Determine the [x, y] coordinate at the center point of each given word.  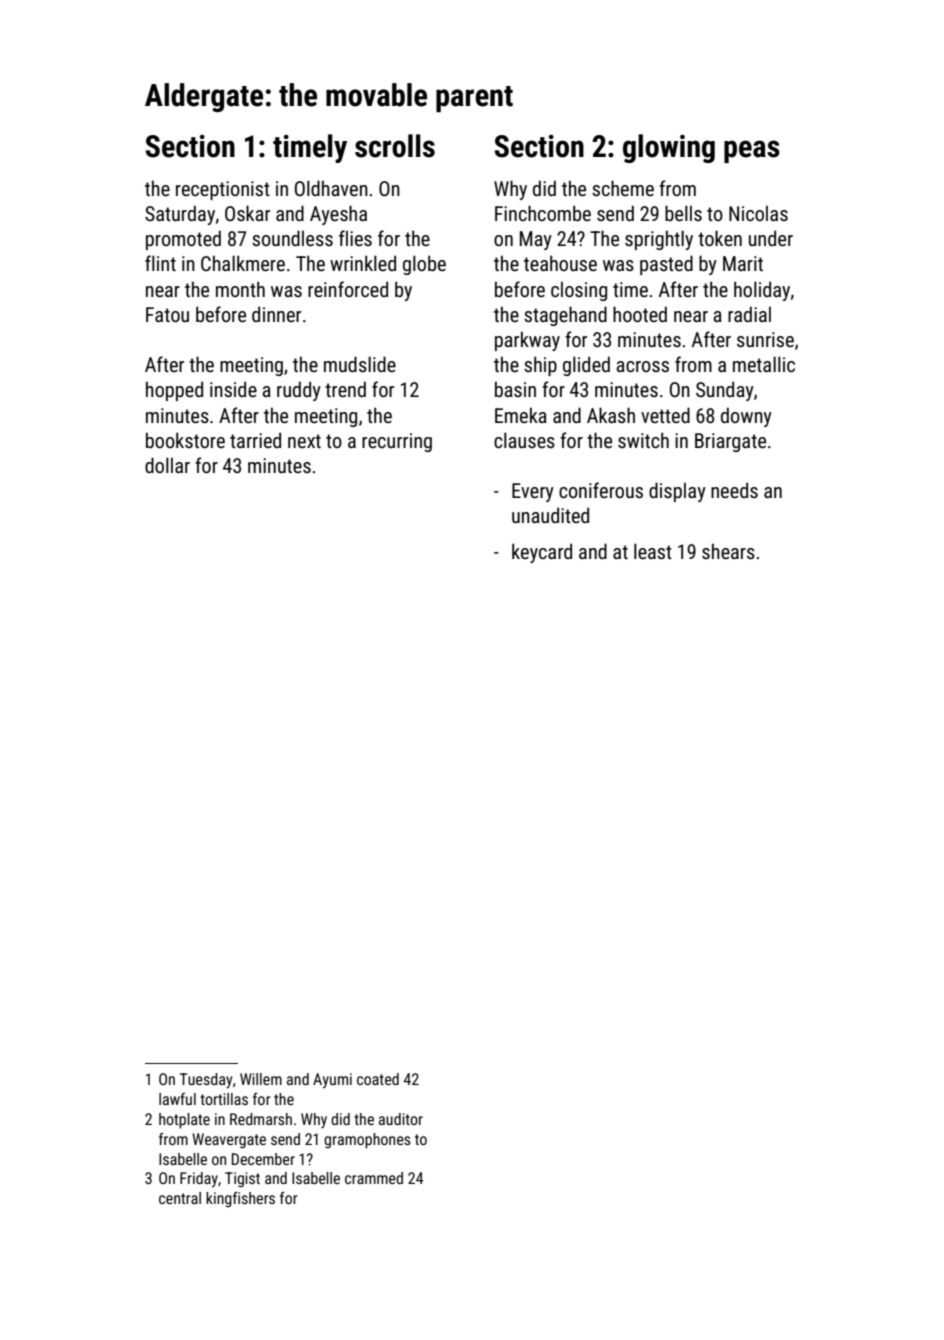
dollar [167, 465]
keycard [542, 553]
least [653, 551]
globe [424, 265]
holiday [762, 291]
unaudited [550, 515]
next [304, 441]
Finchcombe [543, 213]
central [180, 1198]
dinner [276, 314]
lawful [177, 1099]
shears [728, 551]
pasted [666, 265]
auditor [401, 1119]
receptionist [223, 190]
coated [378, 1079]
